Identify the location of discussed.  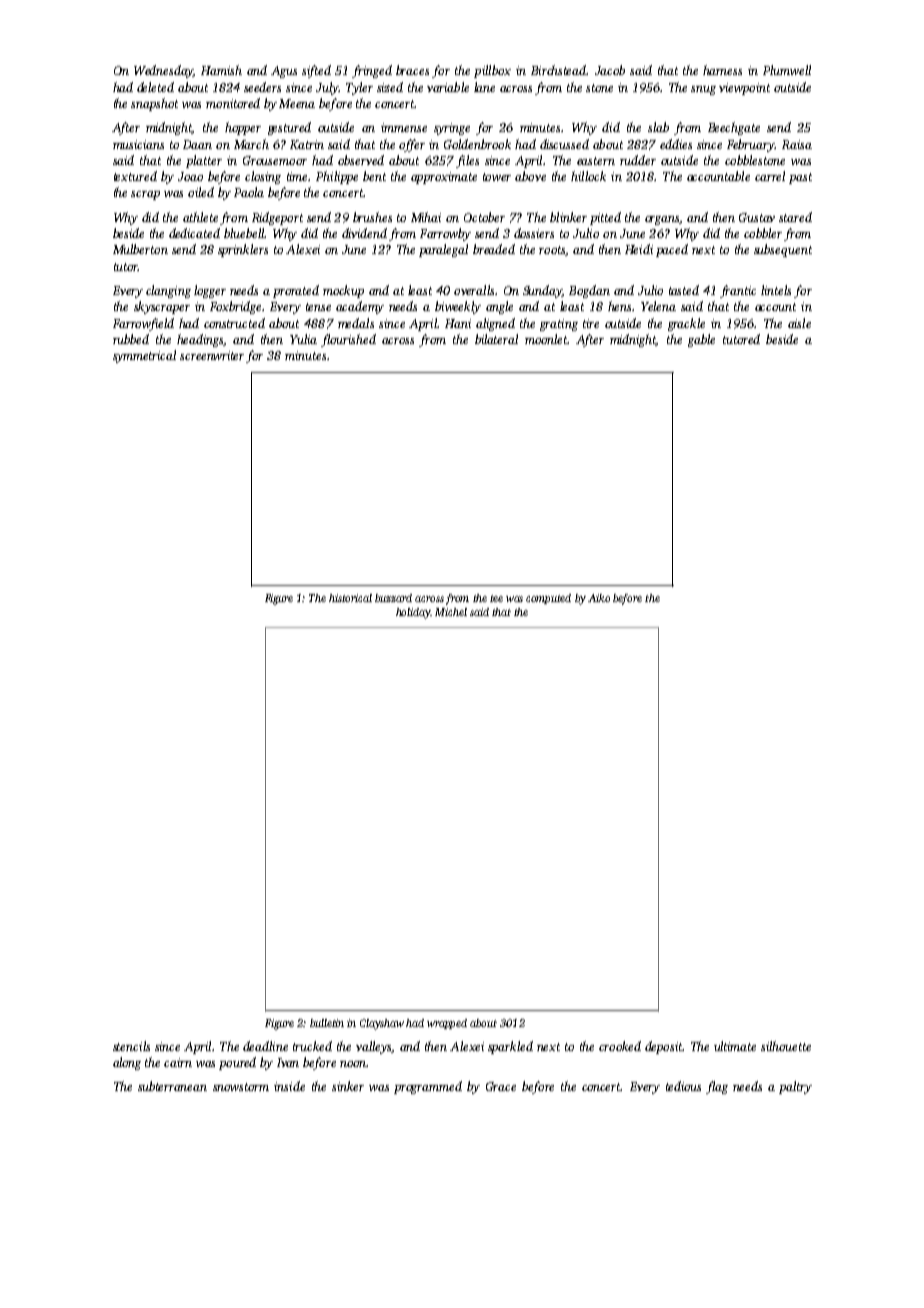
(564, 144).
